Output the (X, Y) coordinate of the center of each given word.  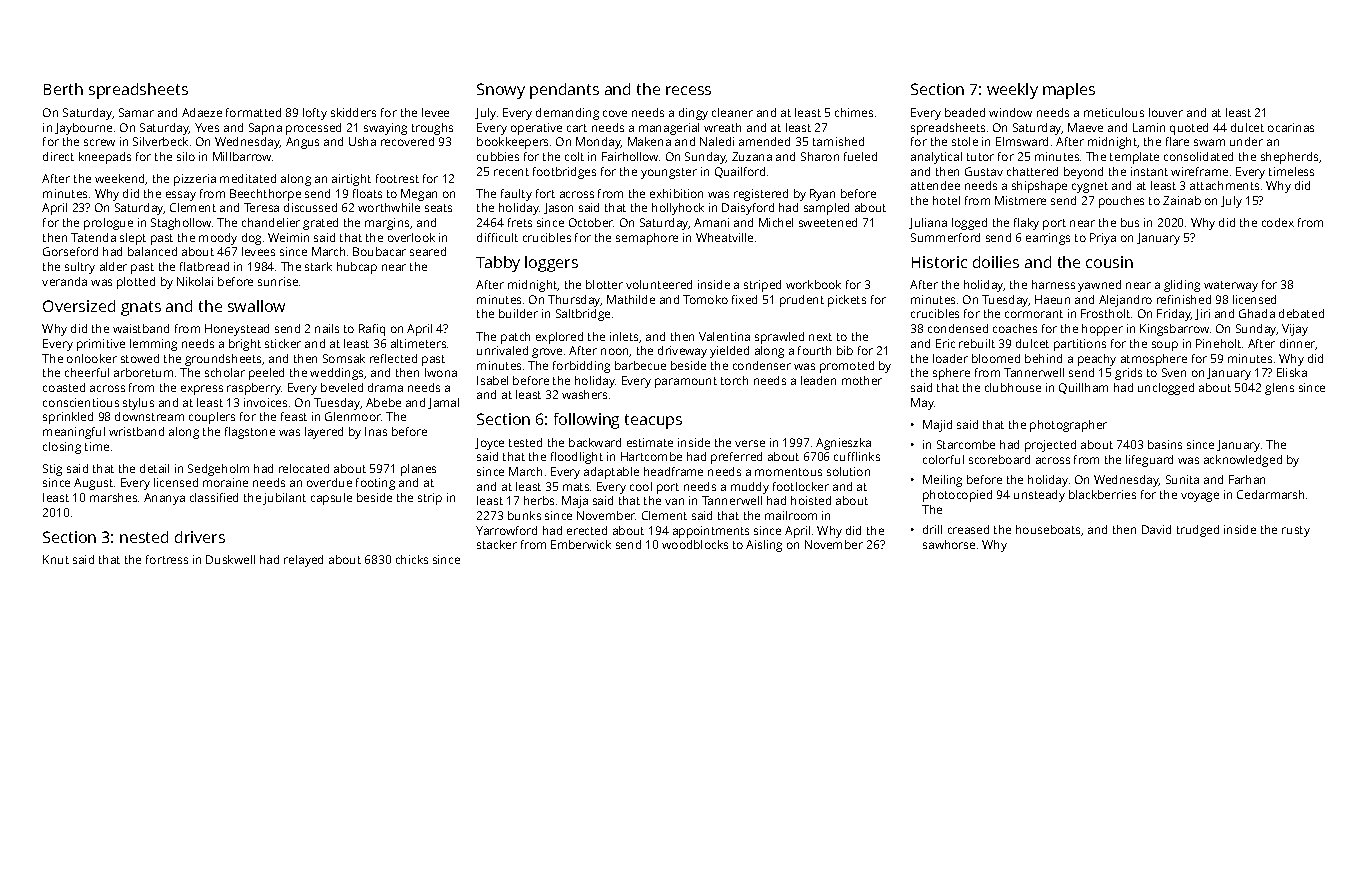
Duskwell (230, 559)
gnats (141, 308)
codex (1278, 222)
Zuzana (752, 156)
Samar (136, 112)
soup (1165, 346)
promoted (847, 367)
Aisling (764, 546)
